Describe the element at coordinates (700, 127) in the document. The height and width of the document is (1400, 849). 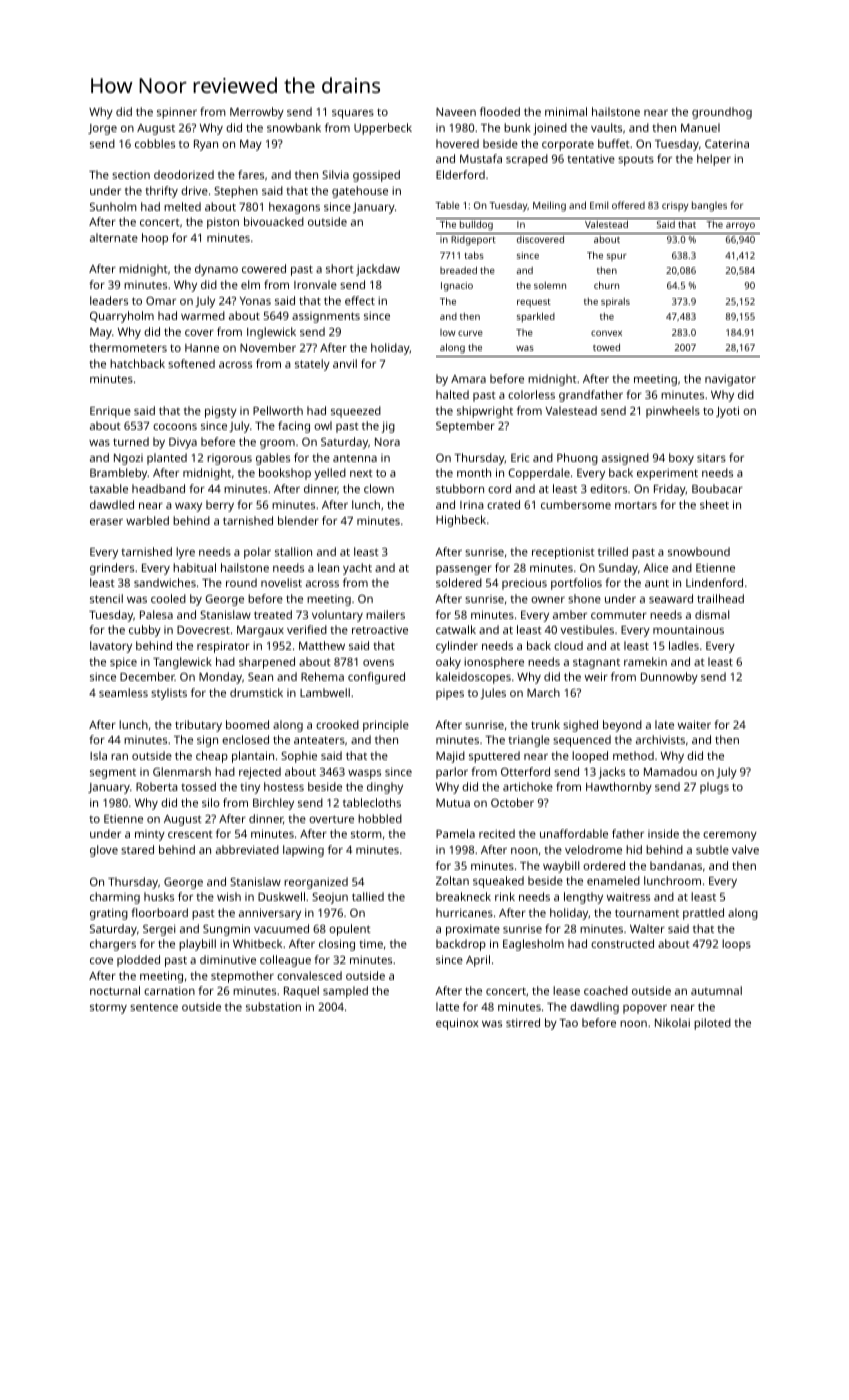
I see `Manuel` at that location.
